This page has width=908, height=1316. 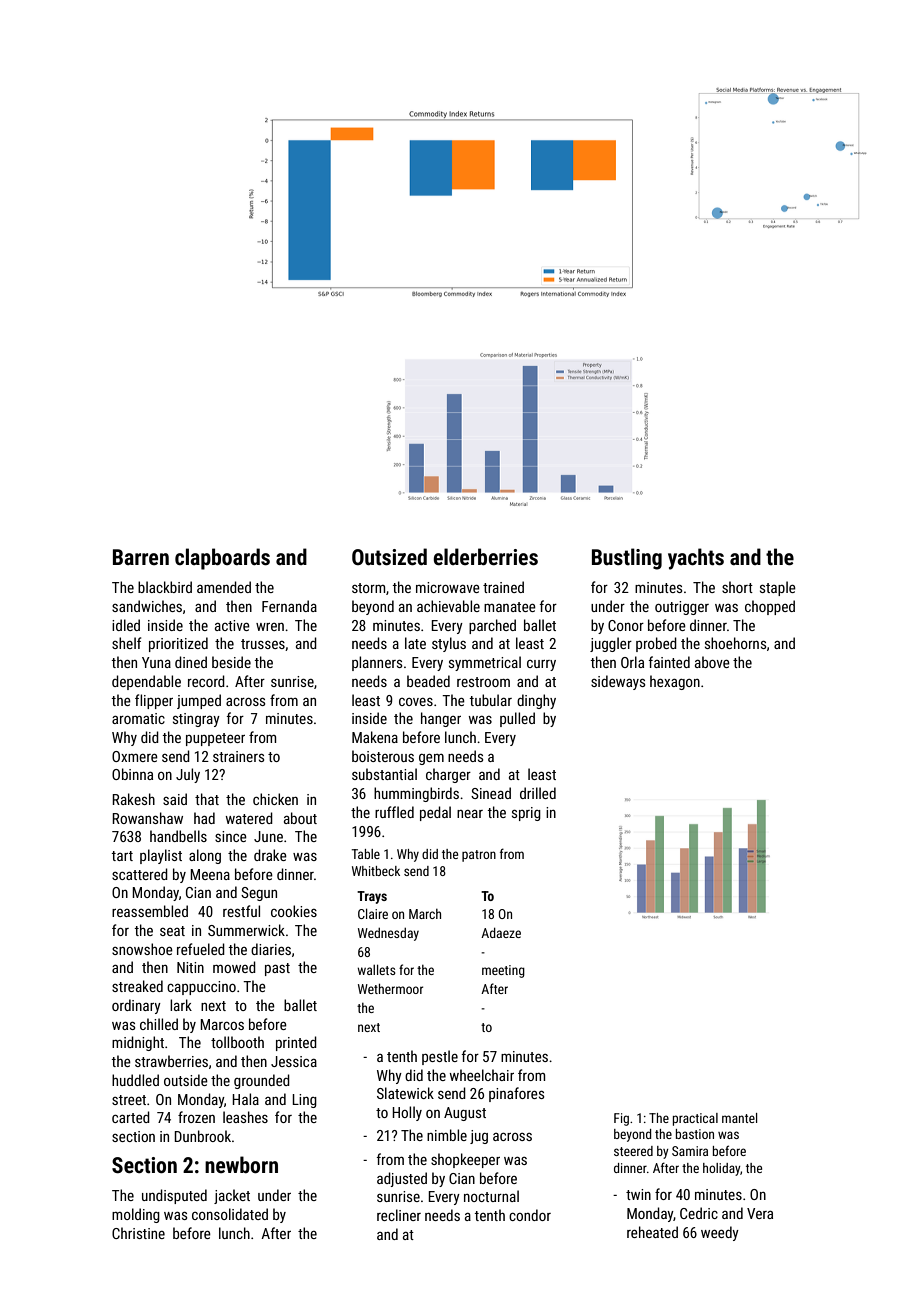 I want to click on drilled, so click(x=538, y=793).
